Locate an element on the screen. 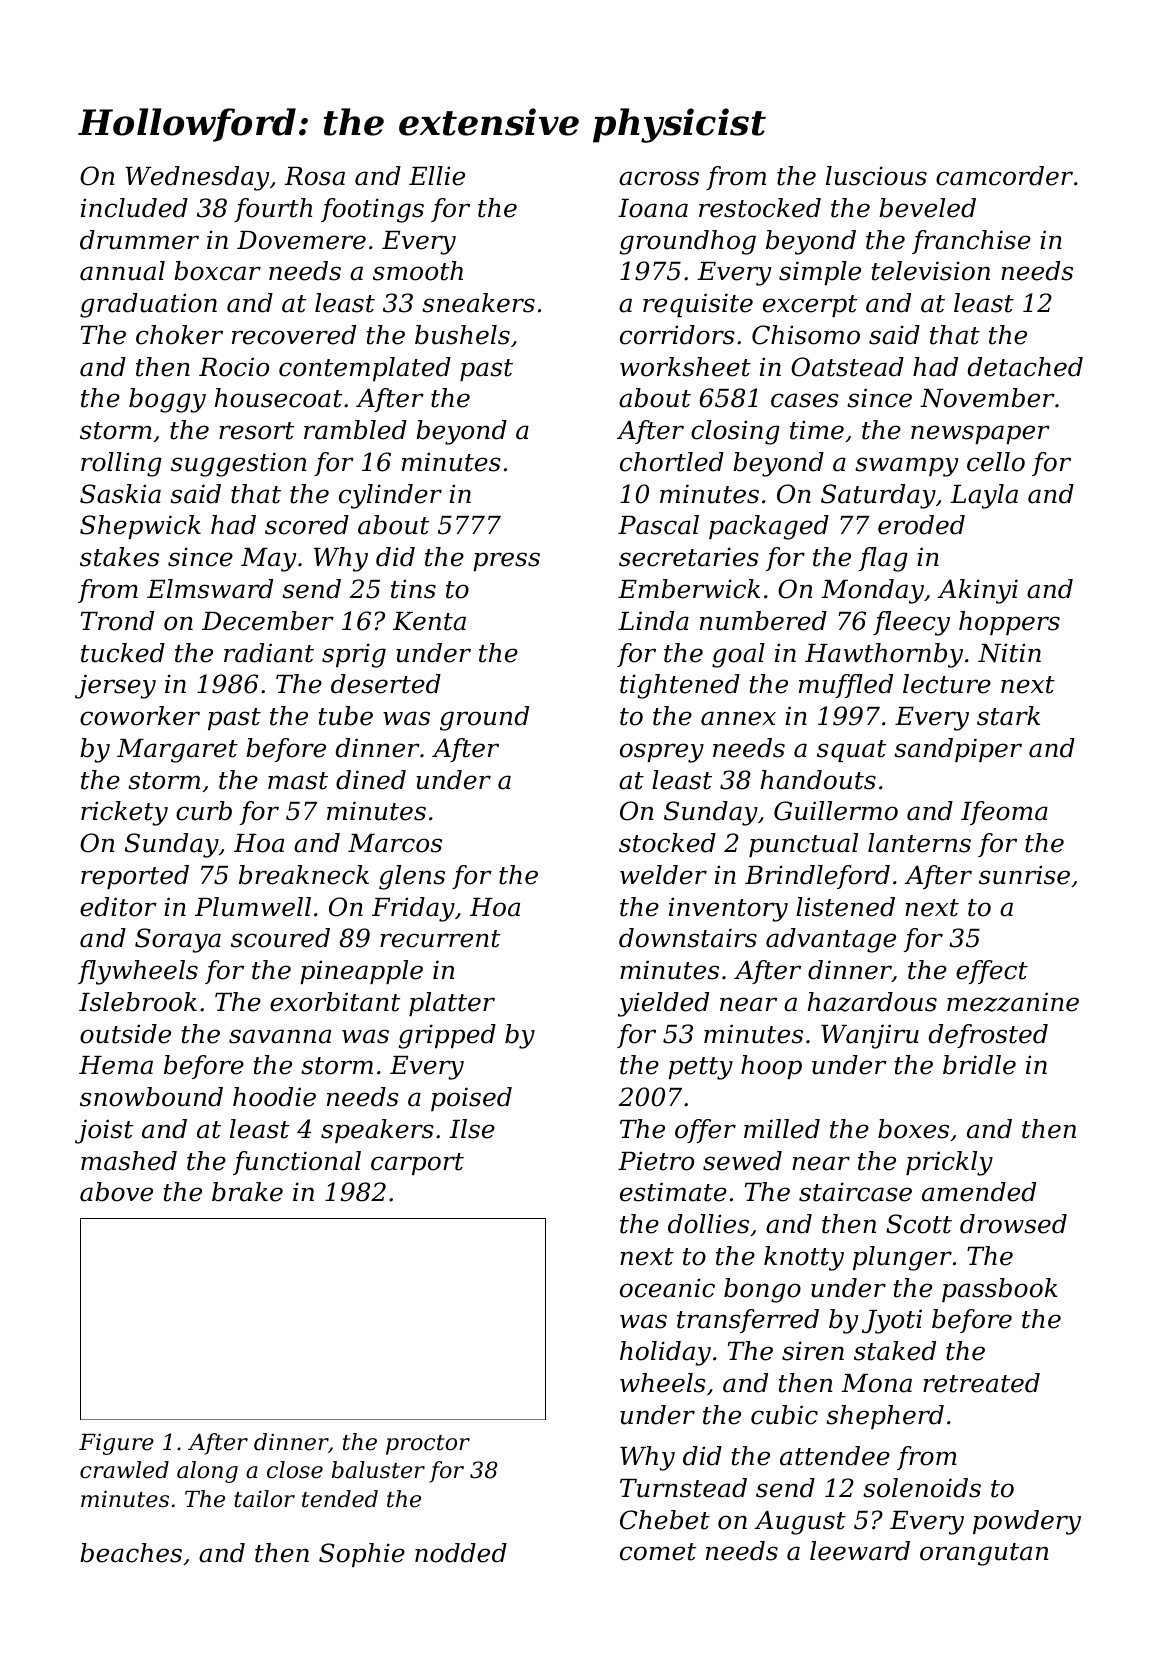 The height and width of the screenshot is (1654, 1165). osprey is located at coordinates (662, 753).
